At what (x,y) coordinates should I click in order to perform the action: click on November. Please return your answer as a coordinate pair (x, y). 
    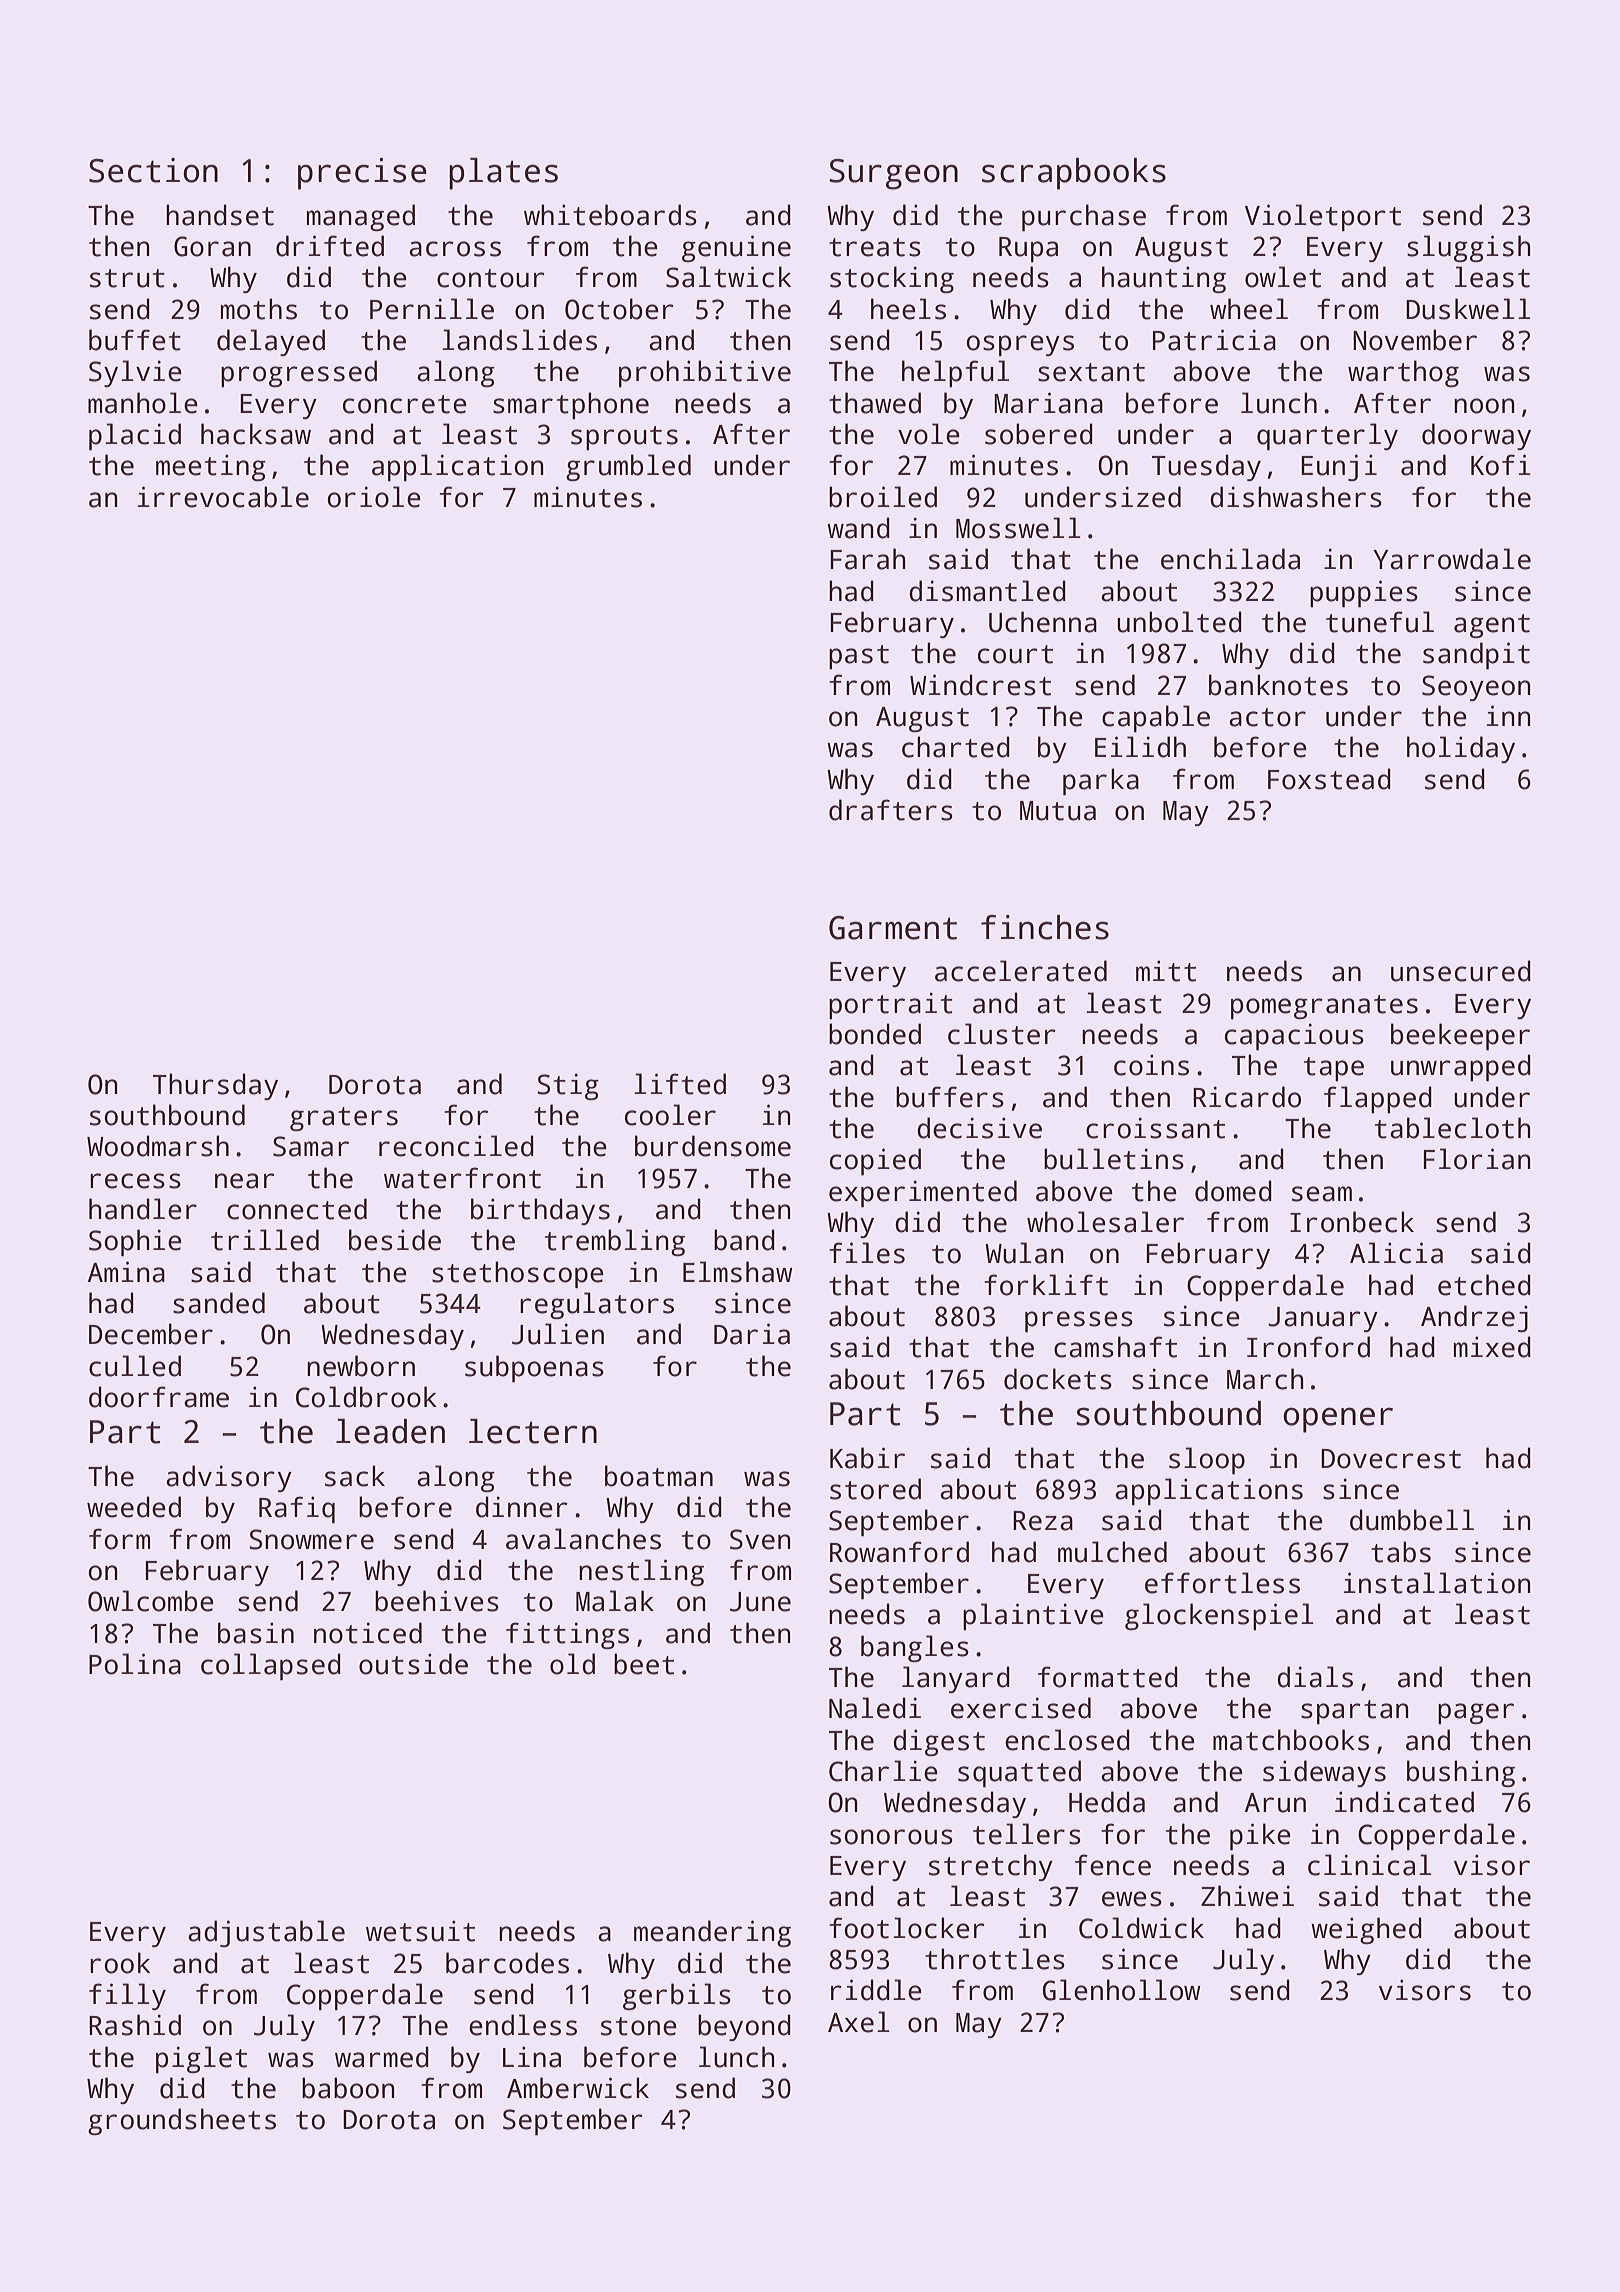
    Looking at the image, I should click on (1415, 340).
